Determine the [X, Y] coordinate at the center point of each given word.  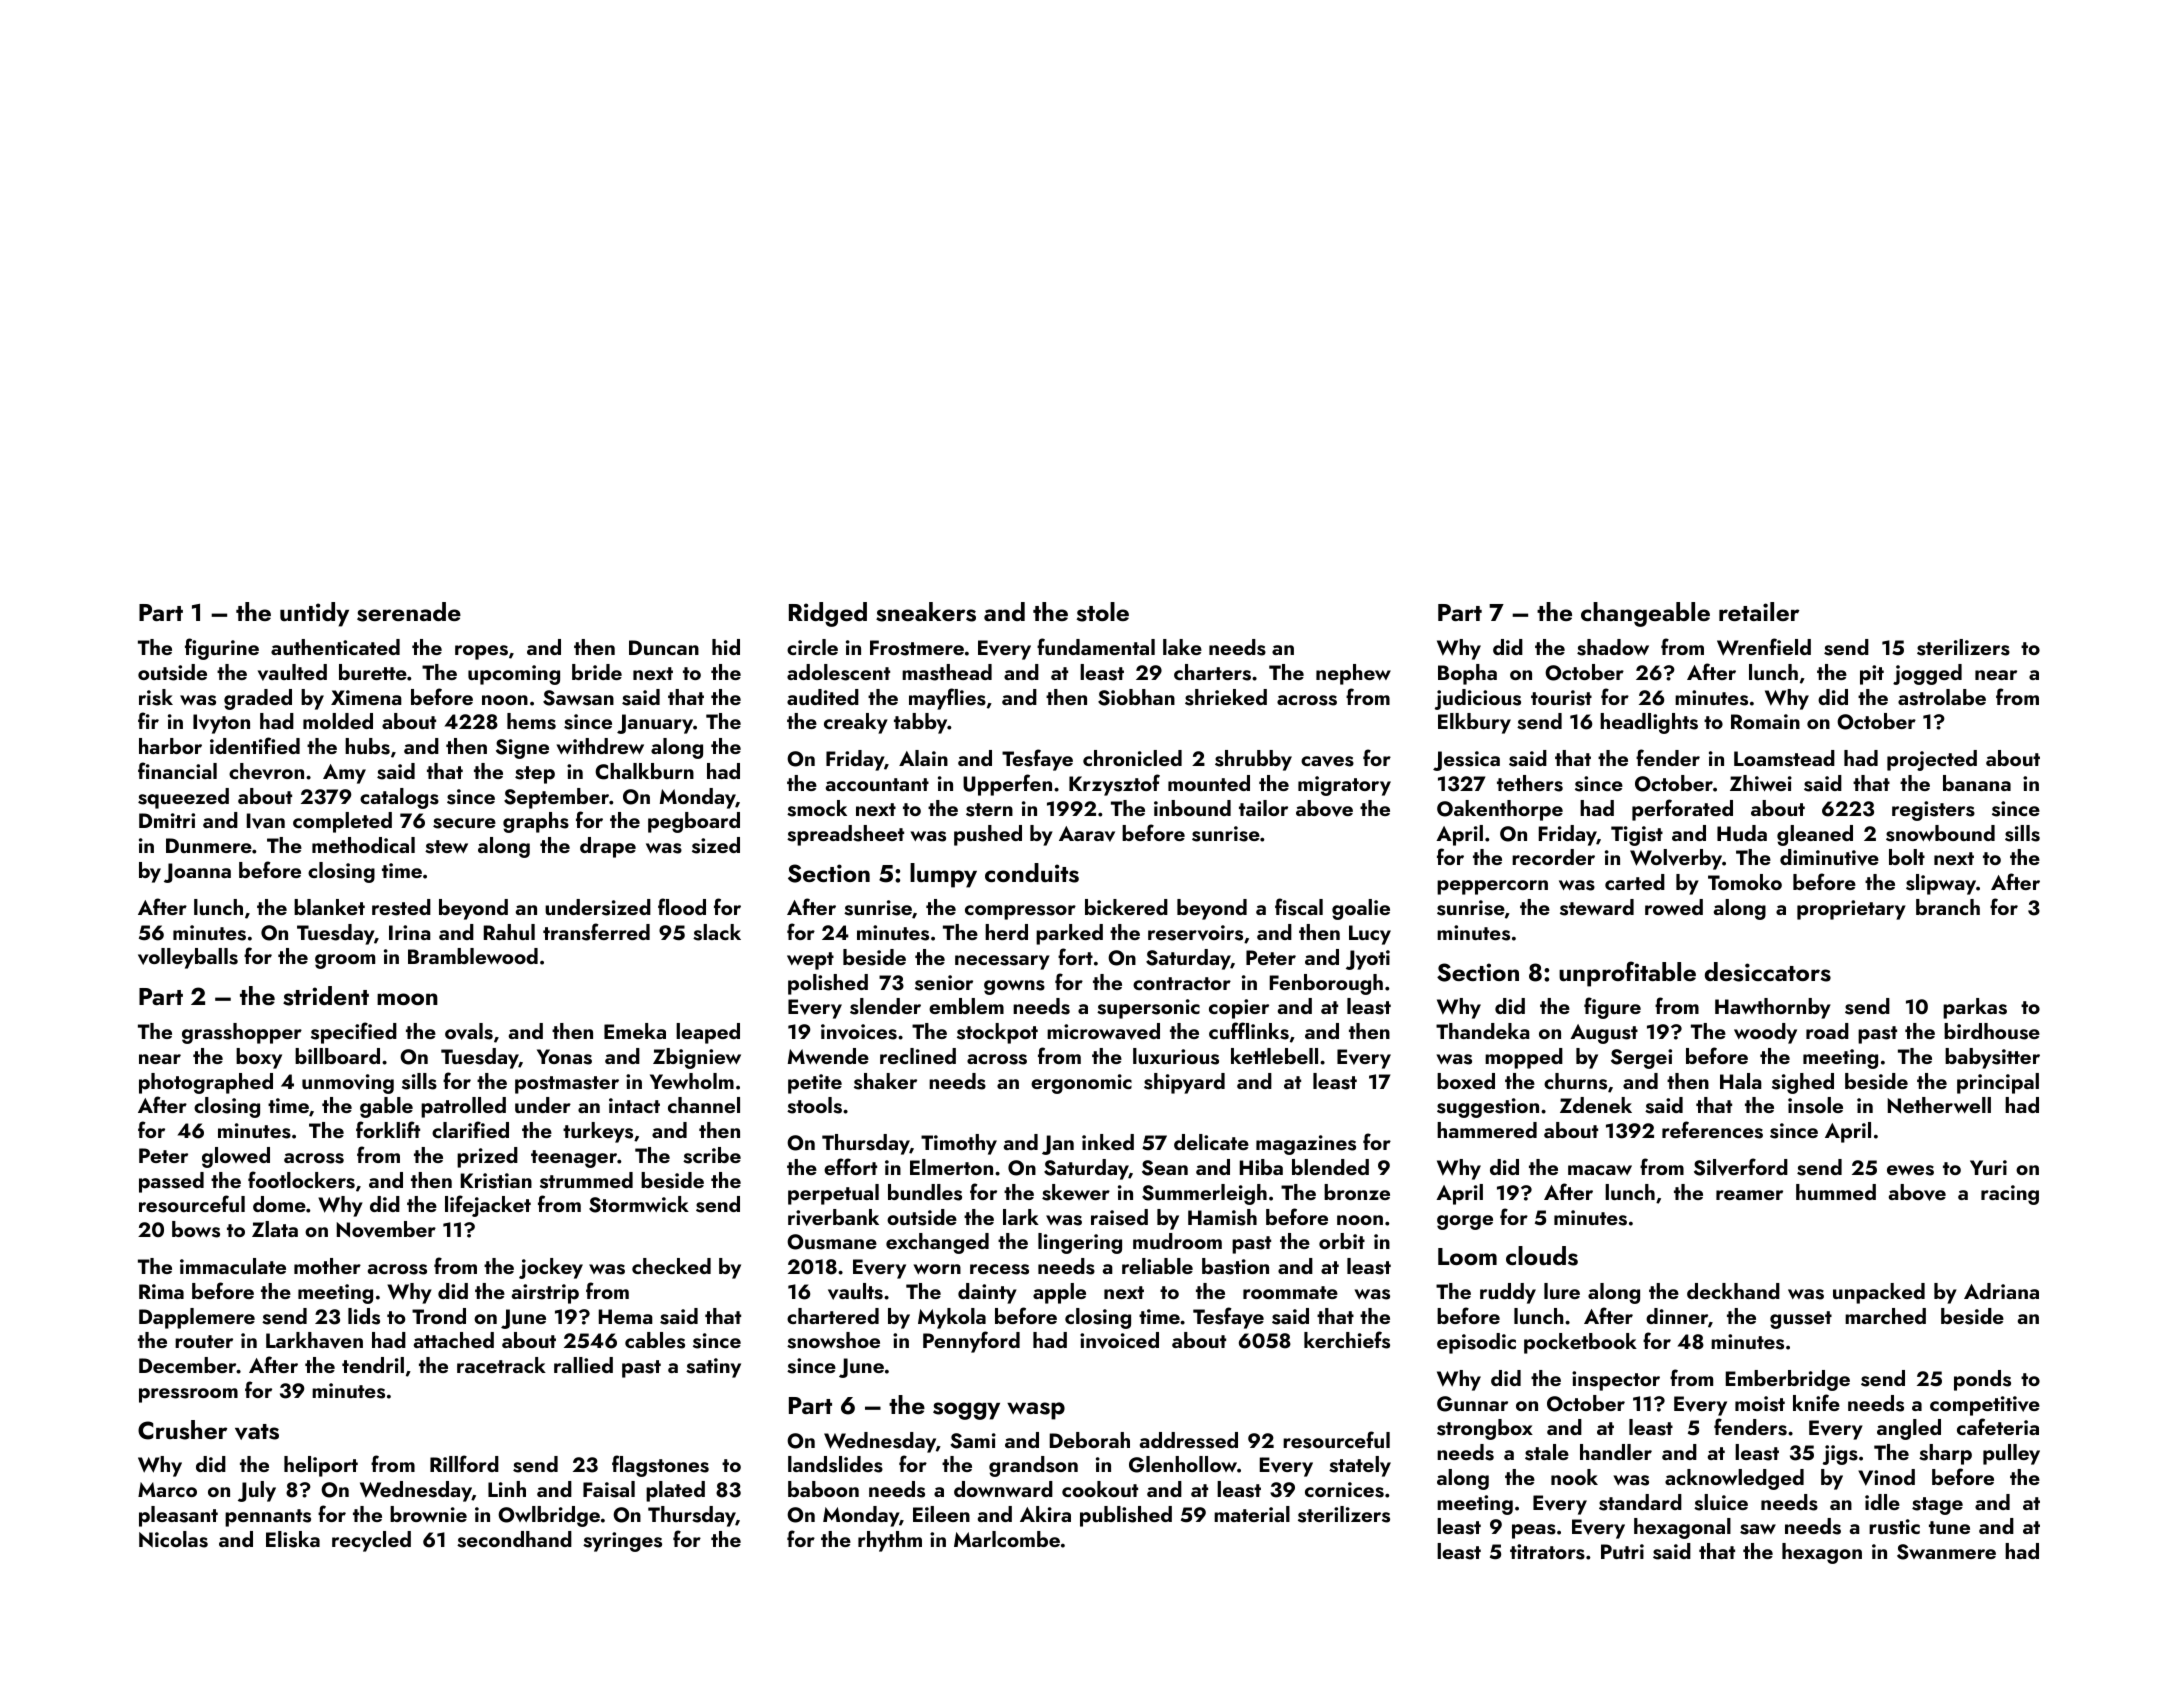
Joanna [197, 873]
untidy [314, 614]
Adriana [2001, 1291]
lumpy [943, 875]
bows [196, 1229]
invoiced [1119, 1340]
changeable [1645, 614]
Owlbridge [549, 1516]
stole [1103, 612]
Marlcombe [1007, 1539]
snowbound [1940, 833]
